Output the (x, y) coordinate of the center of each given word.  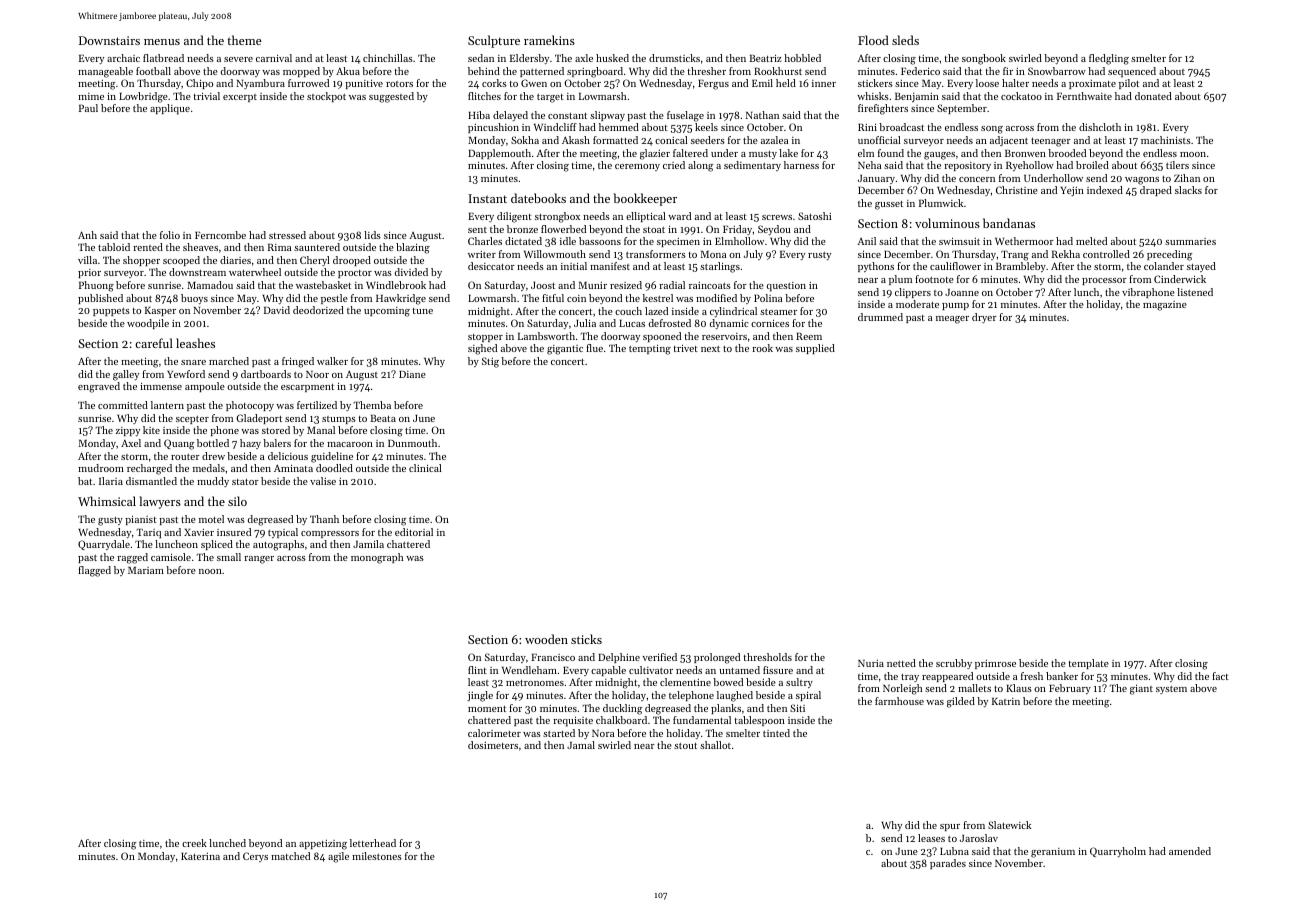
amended (1190, 851)
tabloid (114, 247)
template (1089, 664)
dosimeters (493, 745)
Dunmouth (412, 443)
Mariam (146, 570)
